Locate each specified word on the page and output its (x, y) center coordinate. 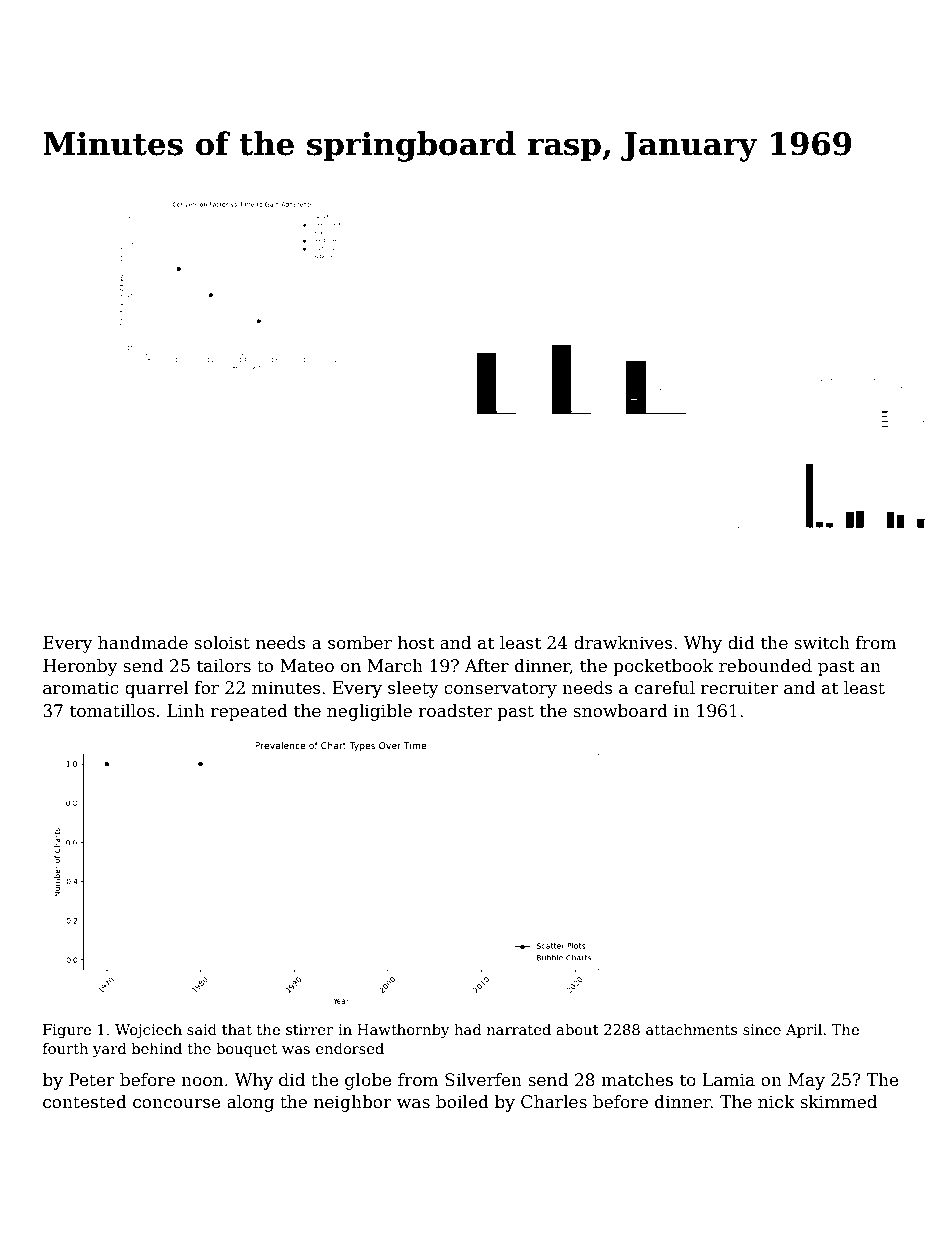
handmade (143, 643)
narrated (519, 1029)
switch (822, 643)
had (468, 1029)
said (202, 1029)
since (762, 1029)
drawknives (623, 643)
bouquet (246, 1049)
